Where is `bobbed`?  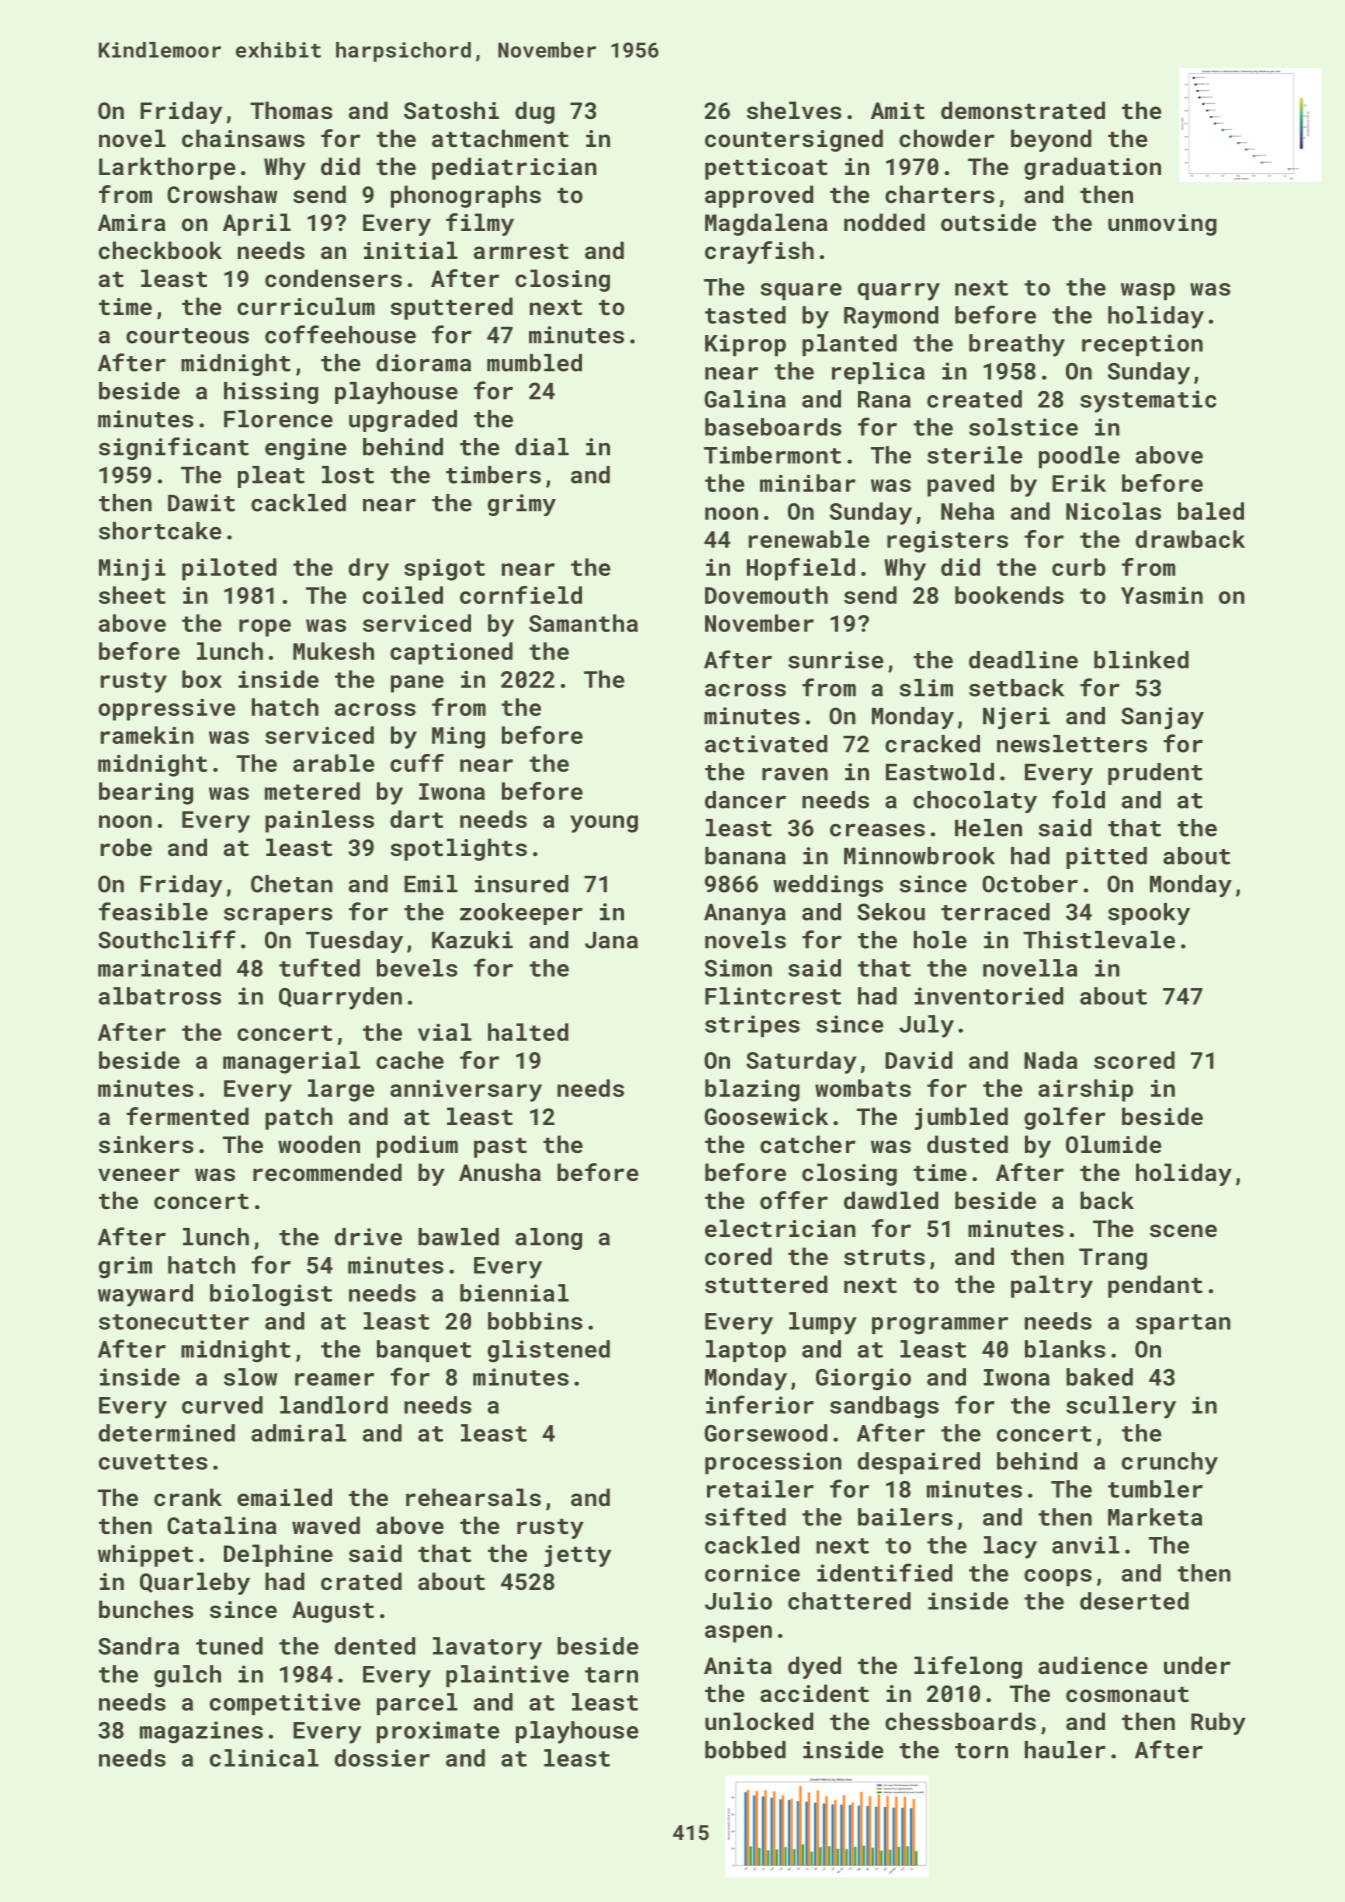
bobbed is located at coordinates (745, 1750).
